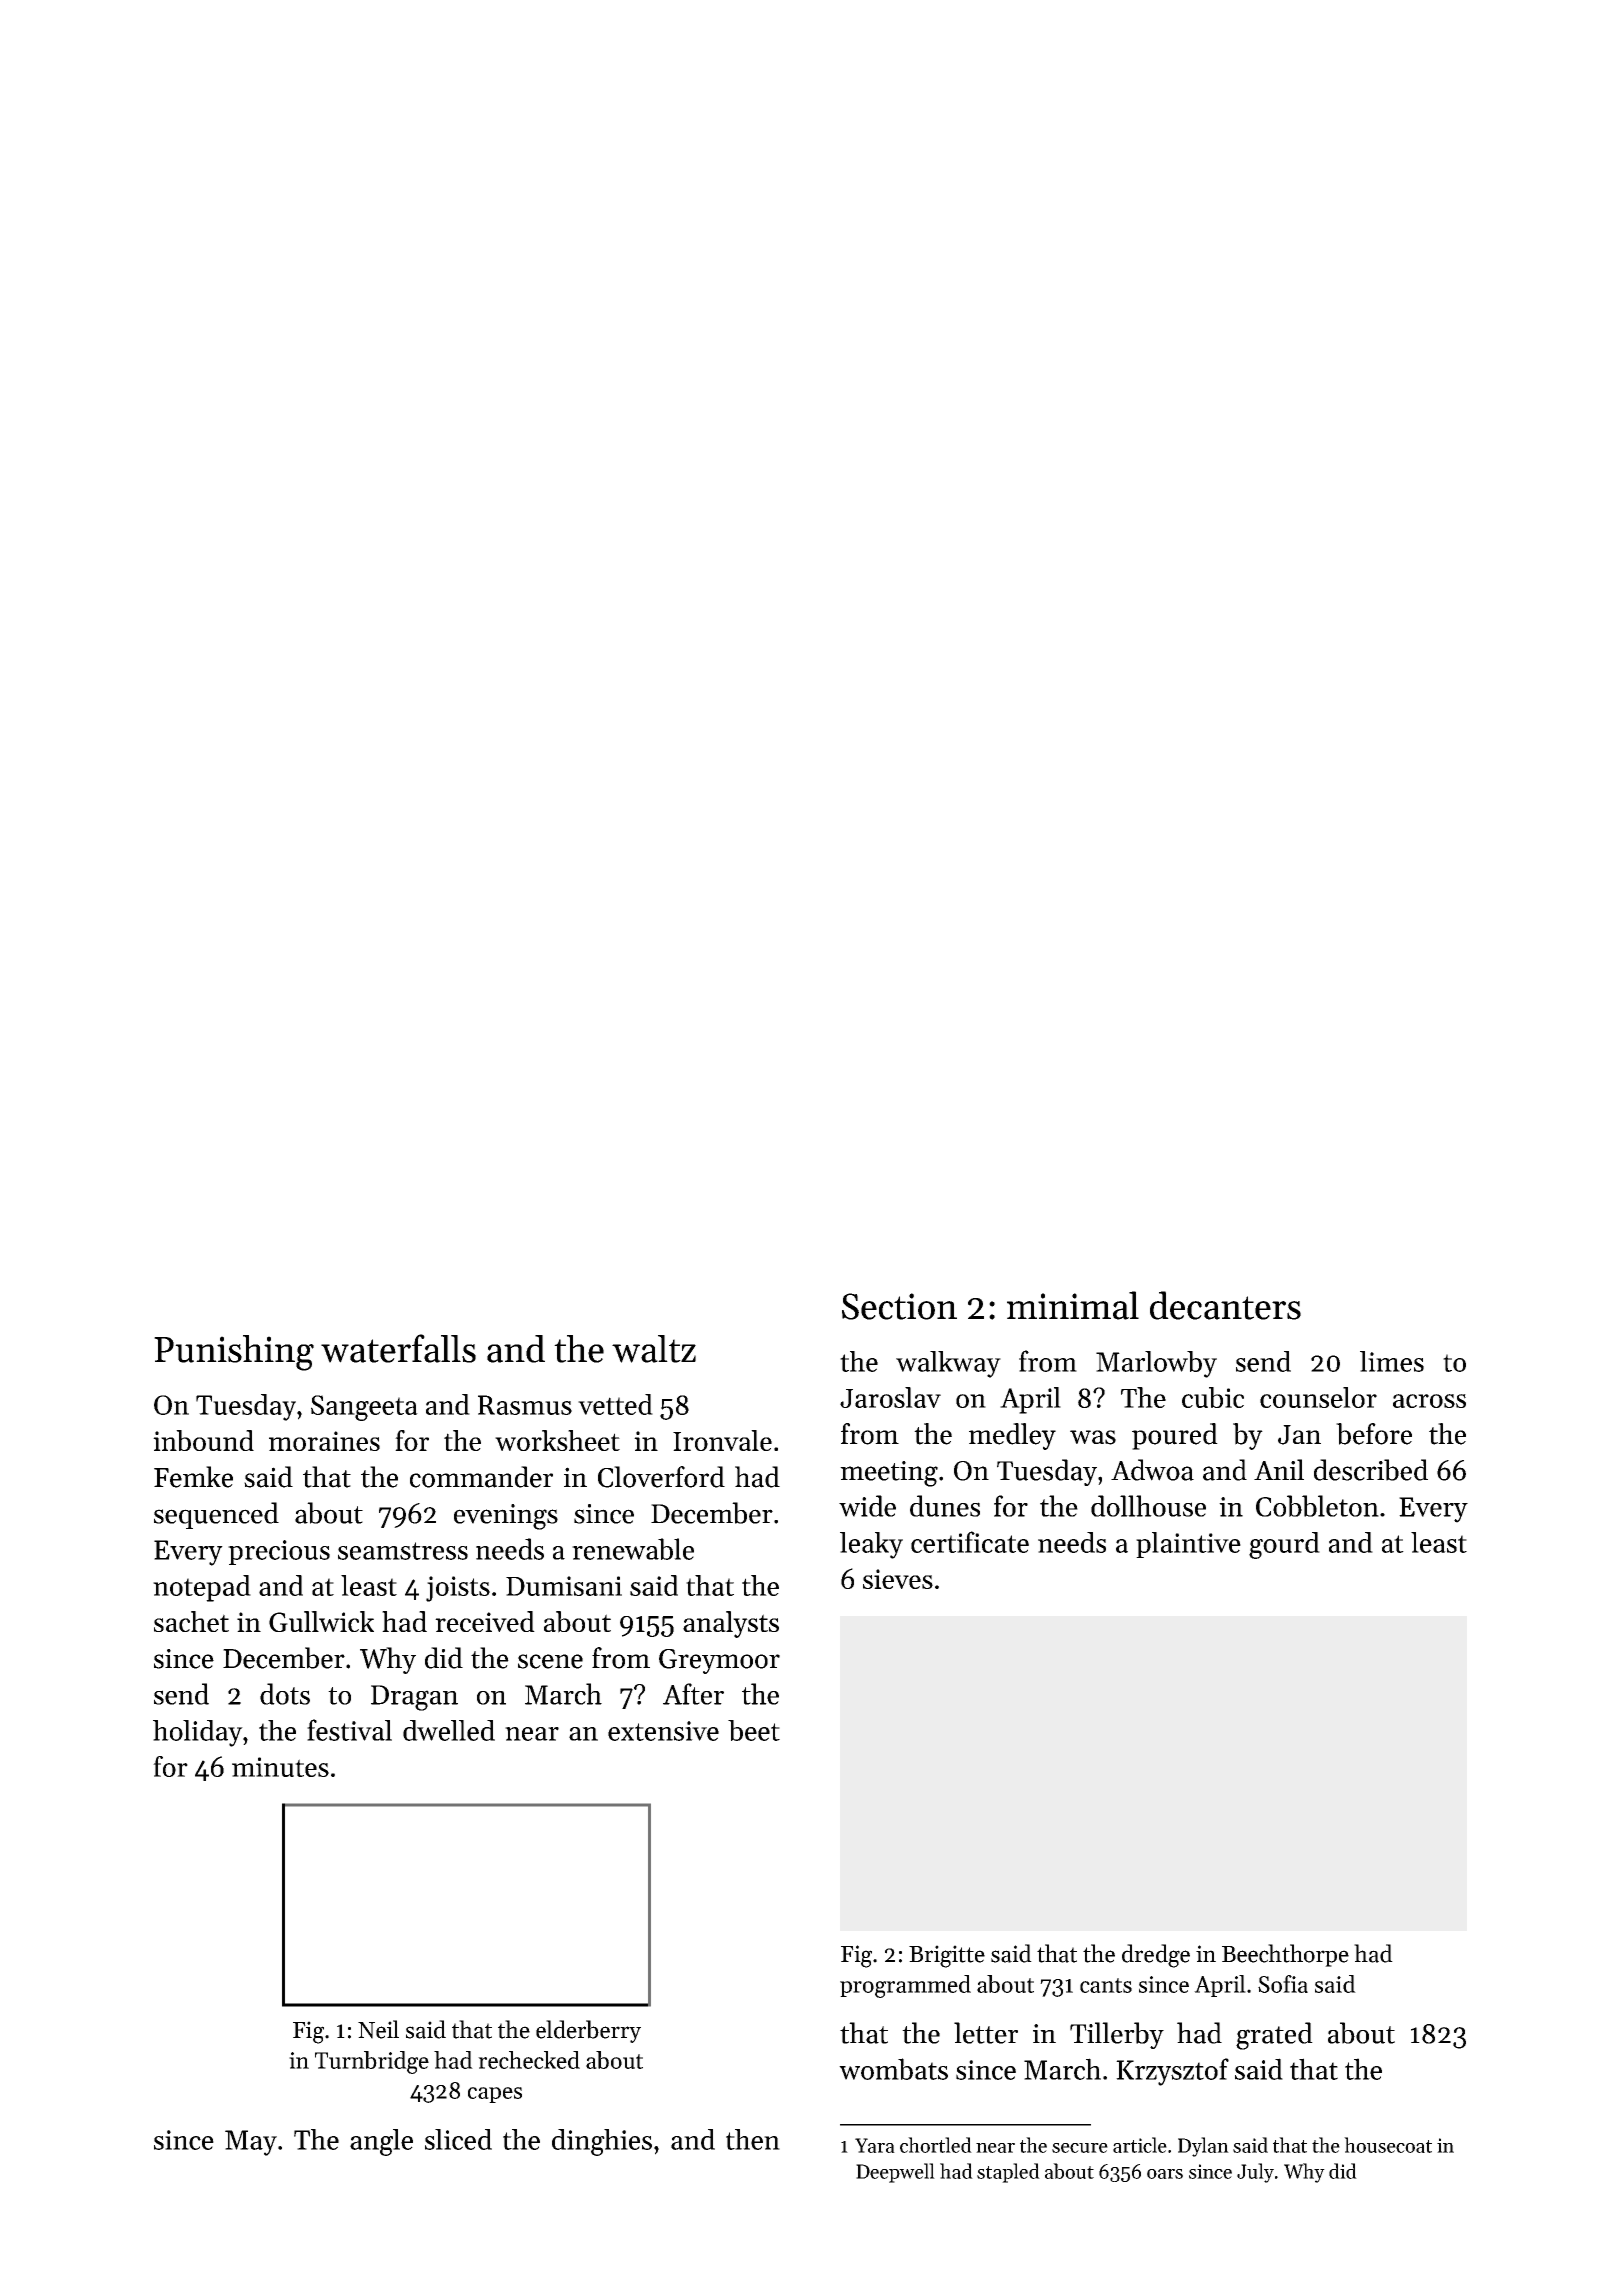  Describe the element at coordinates (458, 2139) in the document. I see `sliced` at that location.
